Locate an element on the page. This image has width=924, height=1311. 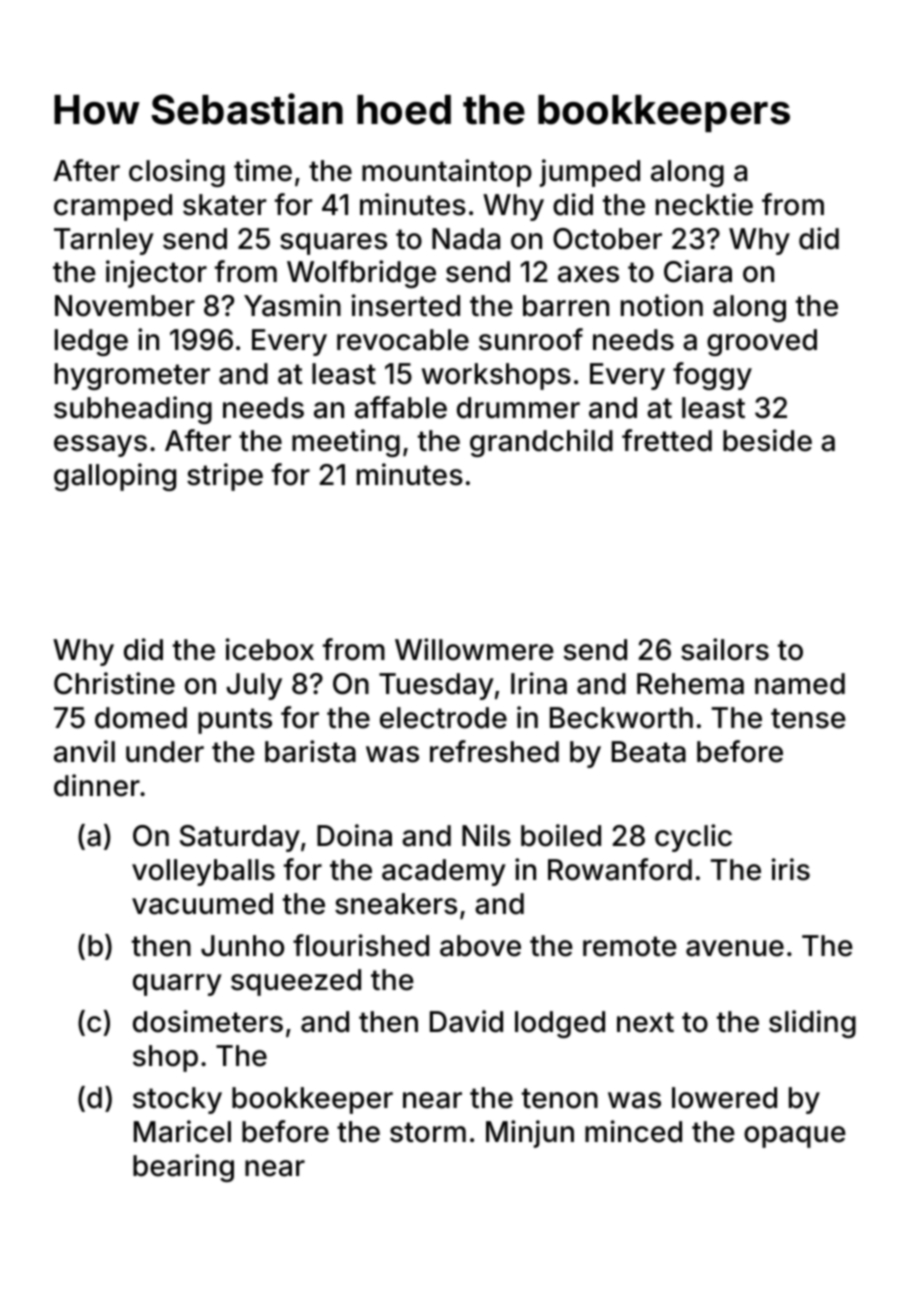
injector is located at coordinates (156, 274).
